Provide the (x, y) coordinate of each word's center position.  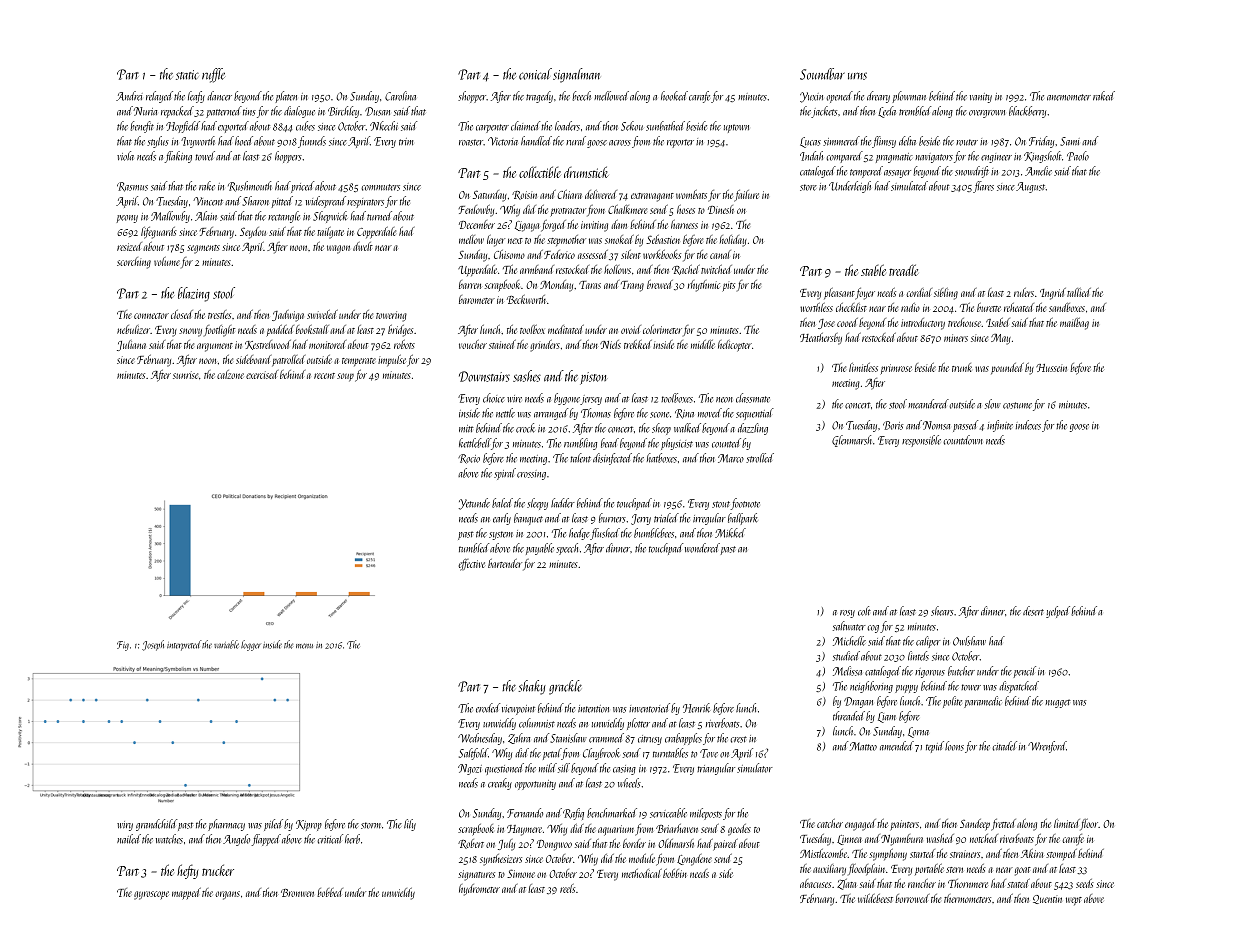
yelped (1058, 612)
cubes (305, 126)
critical (330, 839)
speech (567, 549)
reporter (680, 143)
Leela (887, 112)
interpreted (184, 645)
